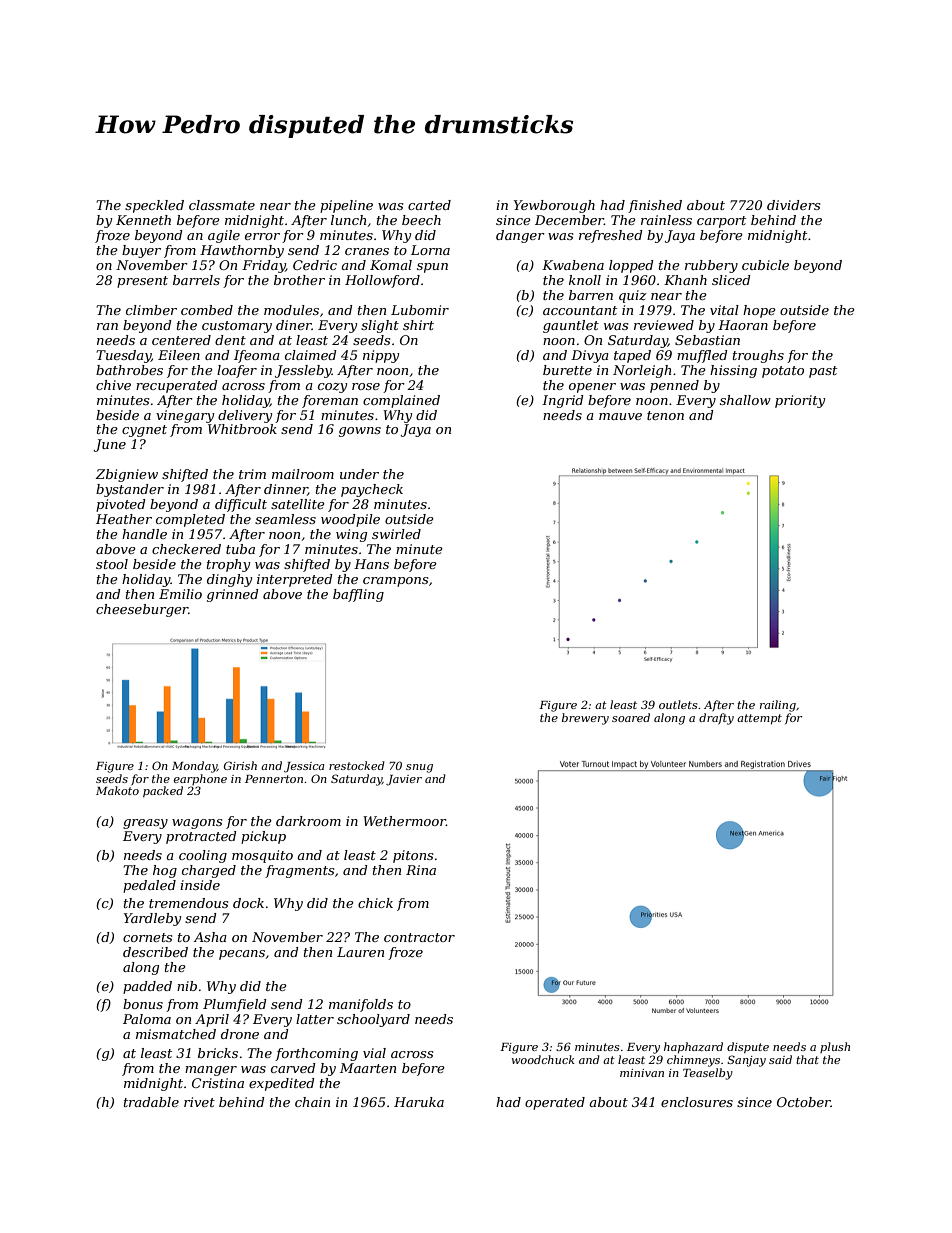  Describe the element at coordinates (154, 206) in the screenshot. I see `speckled` at that location.
